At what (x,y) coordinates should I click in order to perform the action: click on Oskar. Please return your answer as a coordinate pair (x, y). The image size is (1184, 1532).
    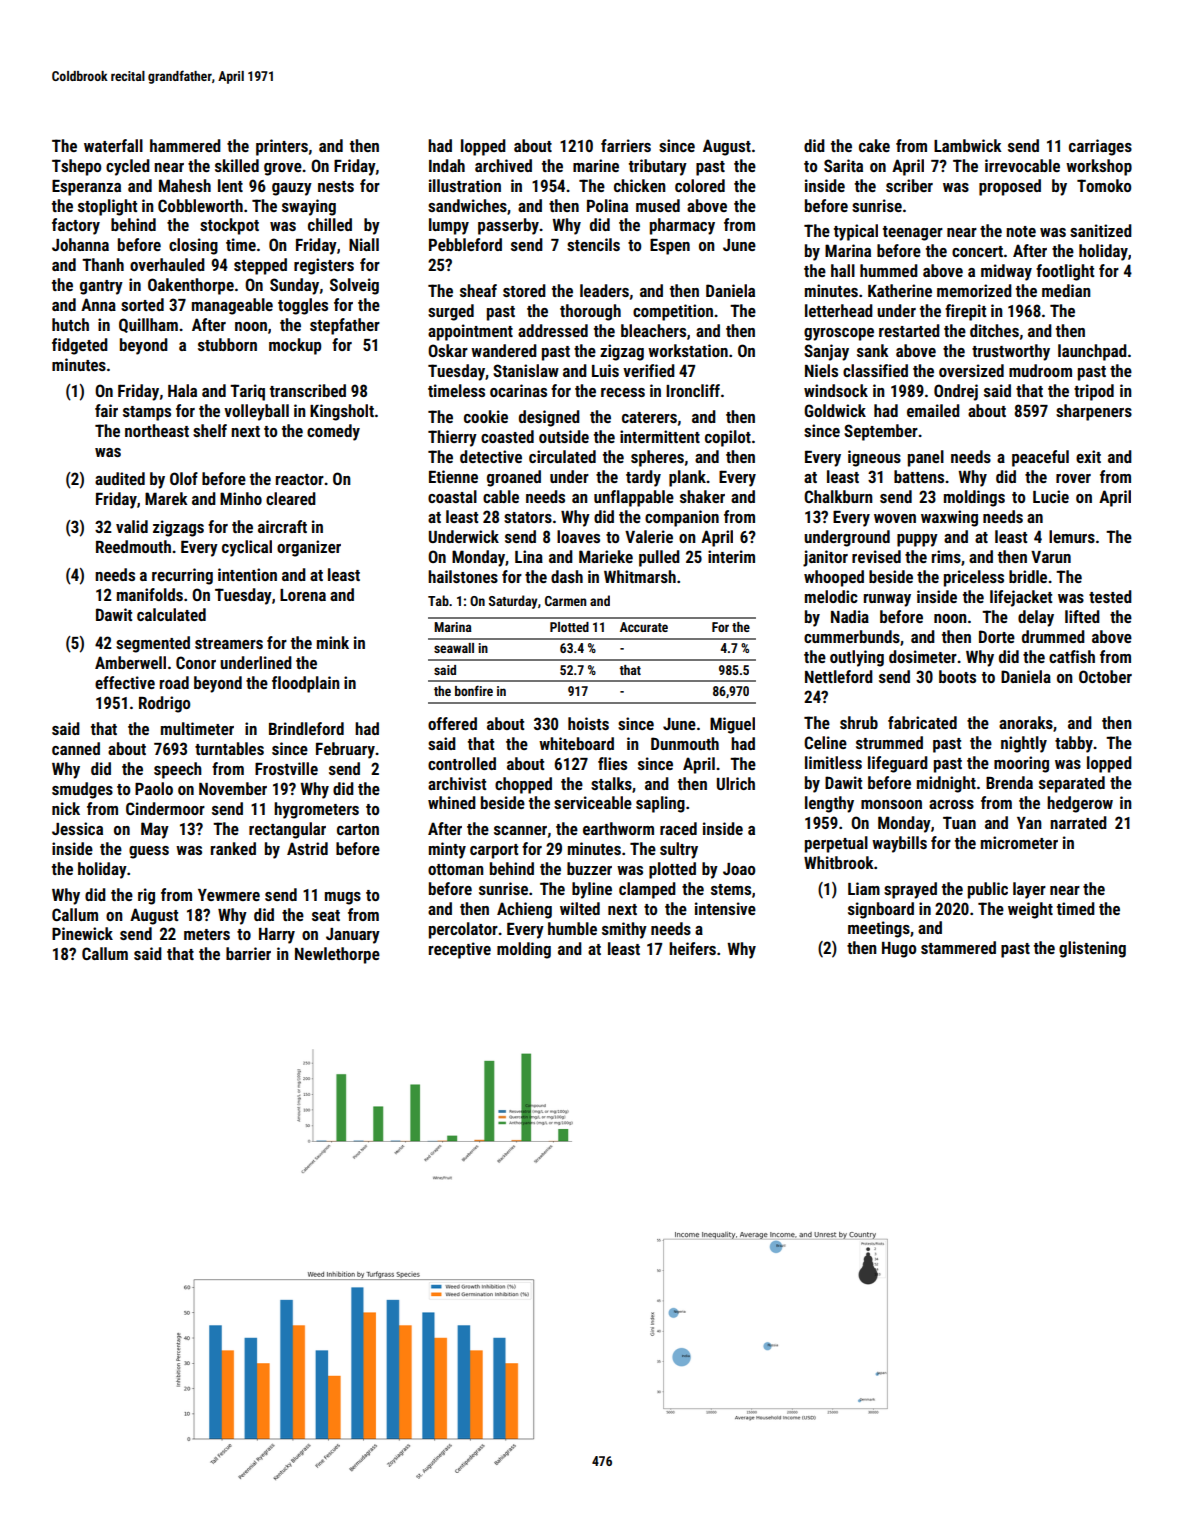
    Looking at the image, I should click on (448, 350).
